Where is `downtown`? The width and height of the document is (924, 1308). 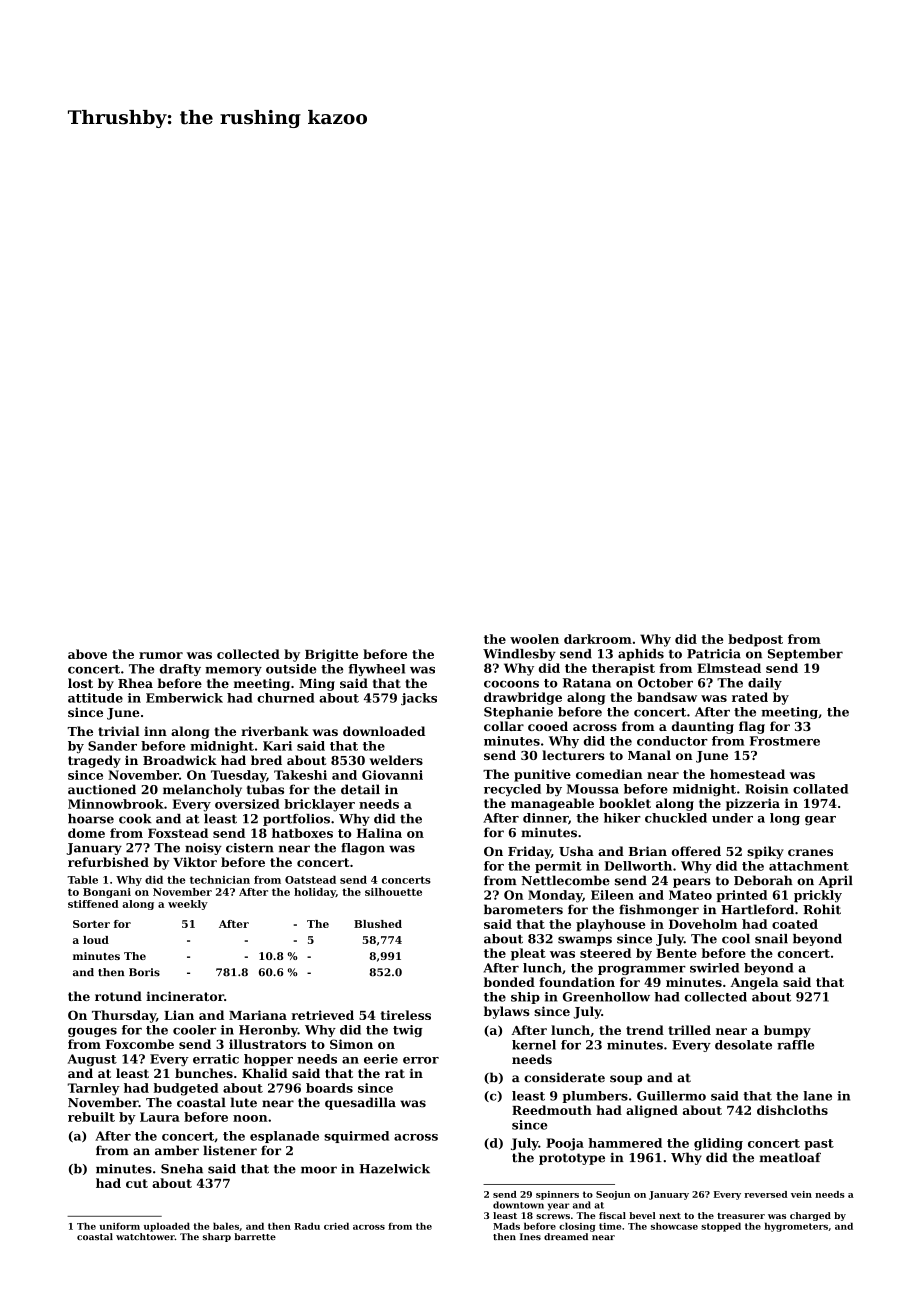
downtown is located at coordinates (518, 1205).
